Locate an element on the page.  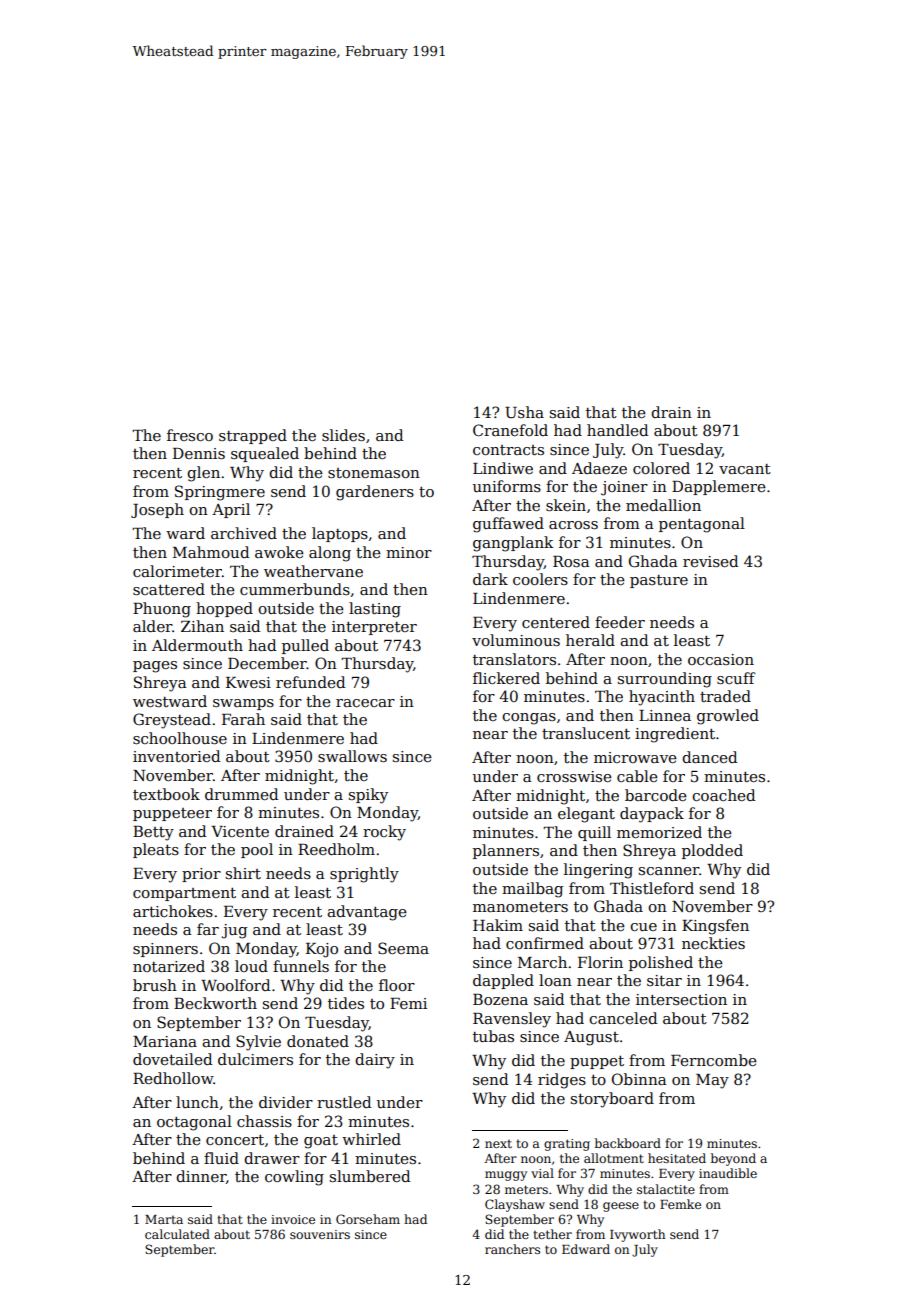
growled is located at coordinates (728, 717).
